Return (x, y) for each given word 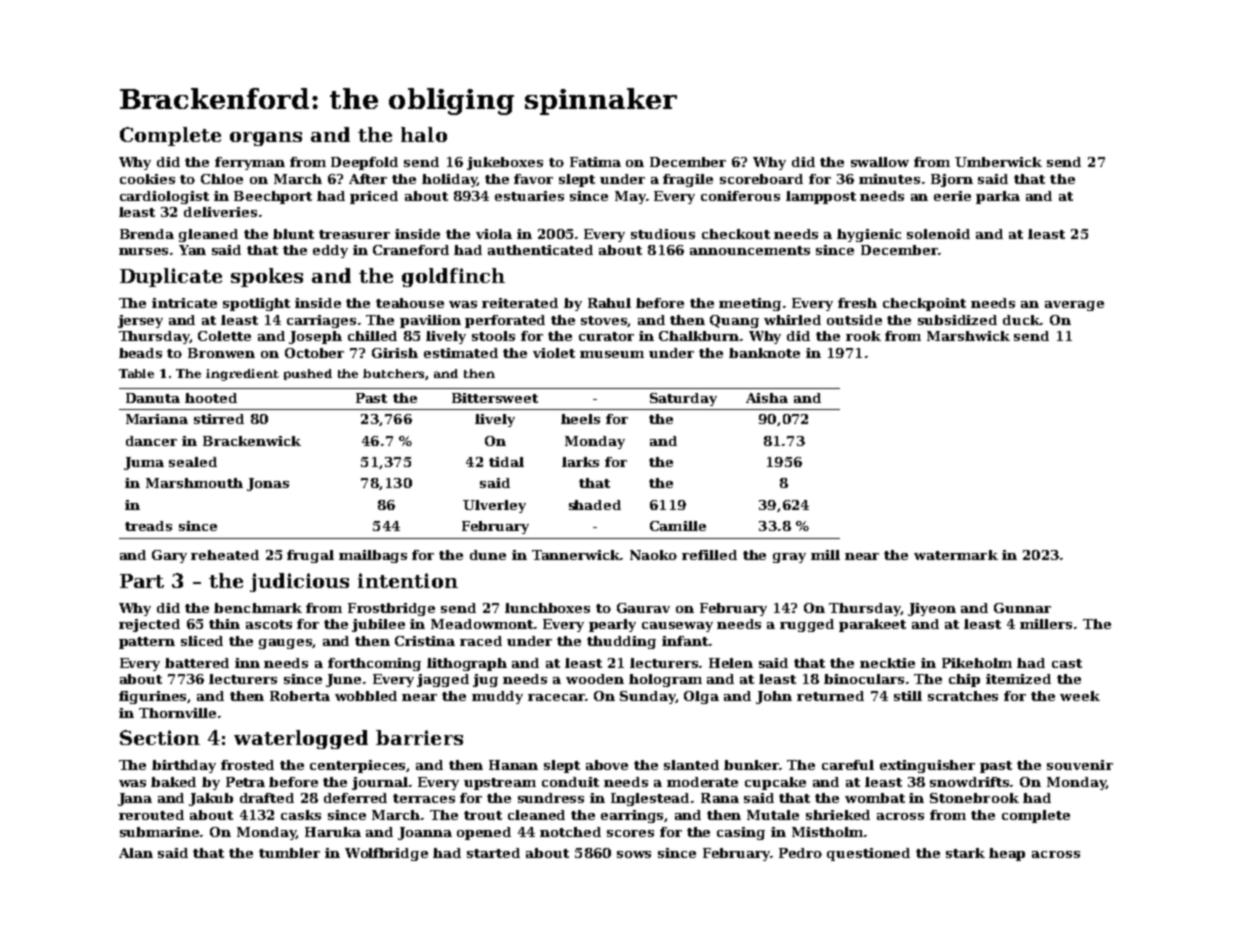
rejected (149, 625)
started (493, 853)
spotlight (256, 304)
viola (494, 234)
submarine (159, 832)
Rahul (609, 303)
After (368, 179)
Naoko (653, 555)
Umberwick (998, 162)
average (1074, 306)
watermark (956, 555)
